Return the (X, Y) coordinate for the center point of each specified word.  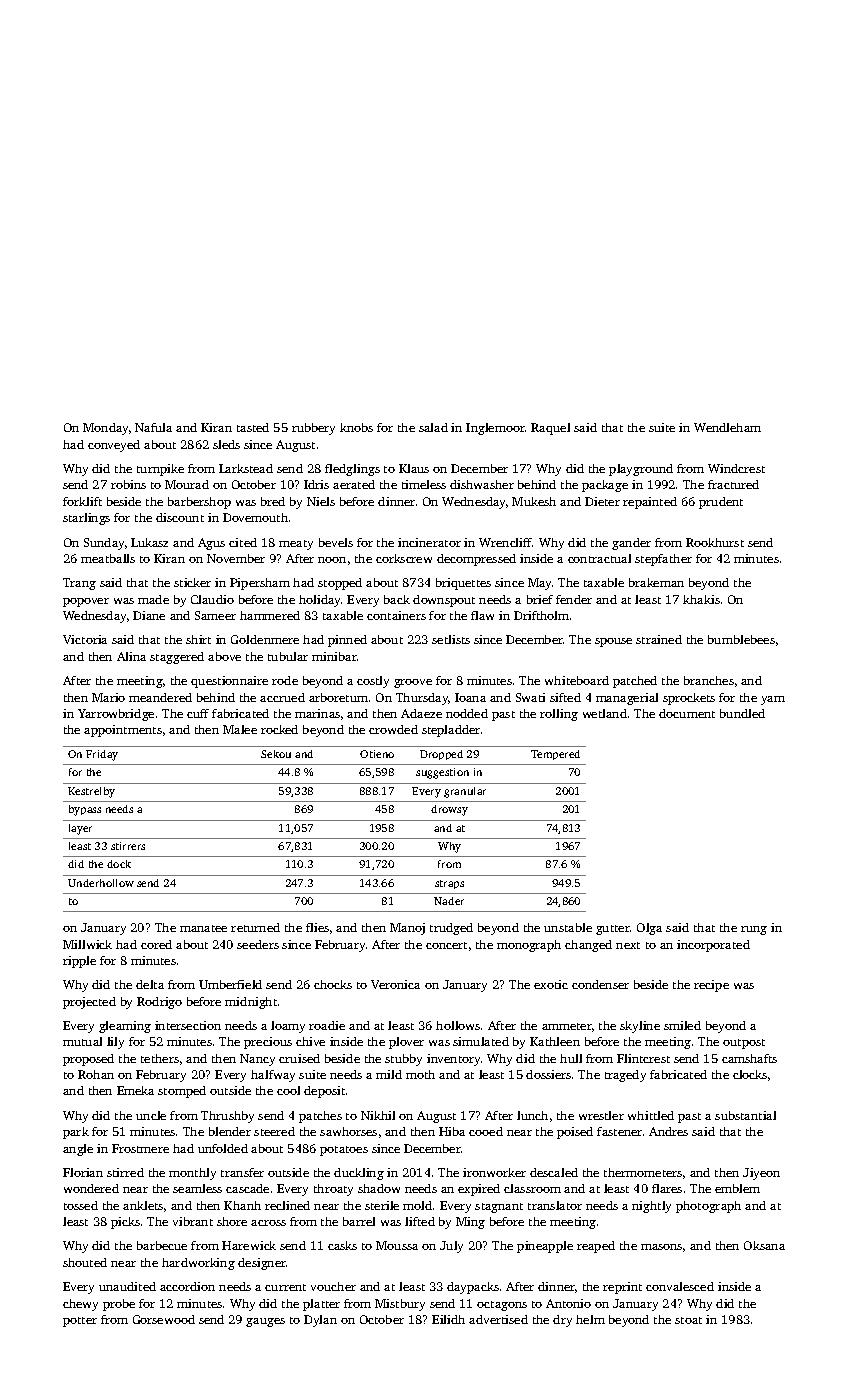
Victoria (85, 639)
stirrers (128, 846)
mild (389, 1074)
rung (754, 930)
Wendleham (727, 427)
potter (80, 1322)
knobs (356, 427)
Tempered (555, 755)
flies (317, 927)
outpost (744, 1044)
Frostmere (140, 1148)
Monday (105, 429)
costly (373, 682)
